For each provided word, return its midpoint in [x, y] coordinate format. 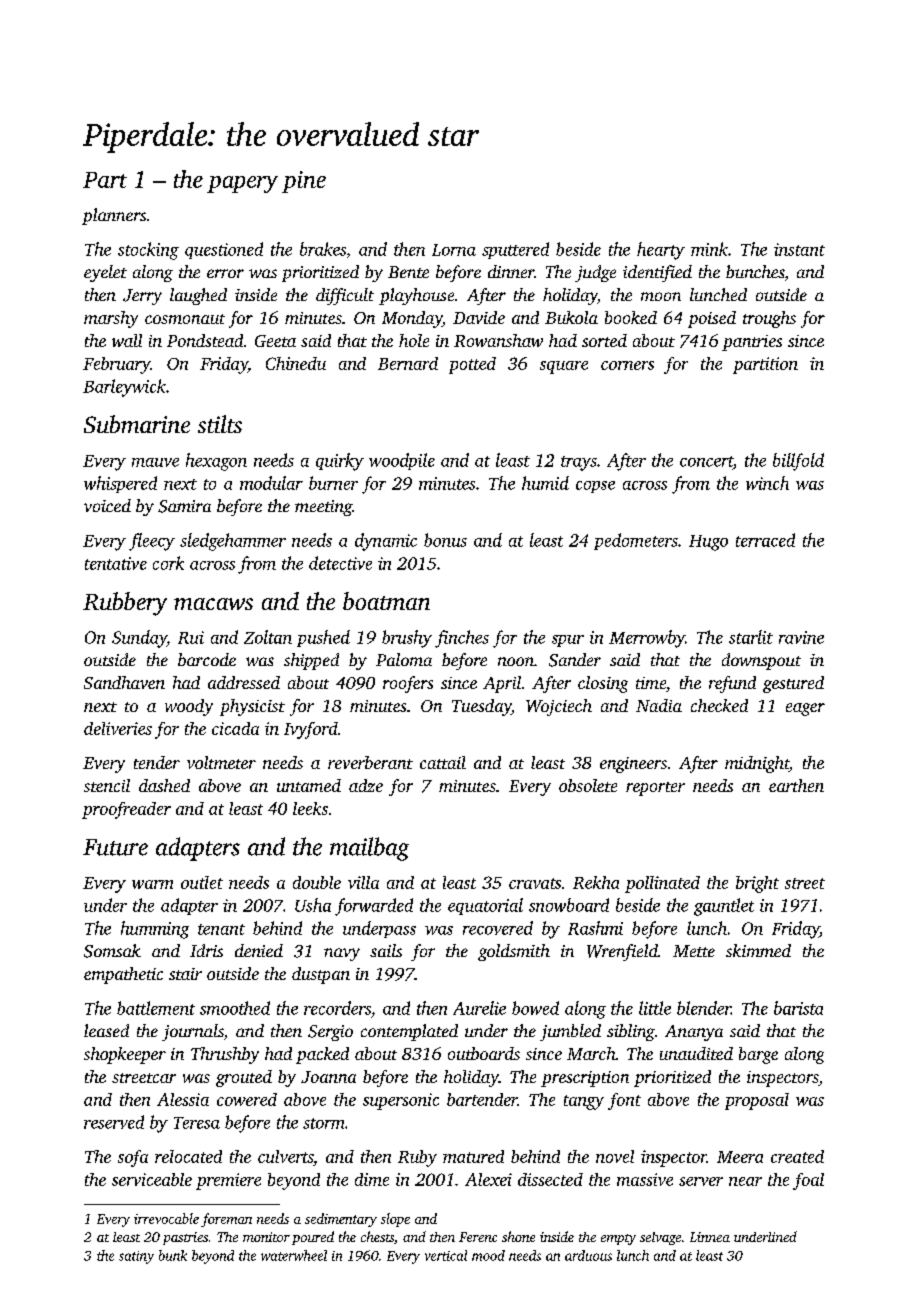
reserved [114, 1122]
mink [709, 249]
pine [304, 182]
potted [472, 365]
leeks [310, 808]
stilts [220, 424]
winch [767, 483]
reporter [655, 789]
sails [386, 950]
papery [242, 184]
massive [645, 1179]
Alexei [488, 1179]
